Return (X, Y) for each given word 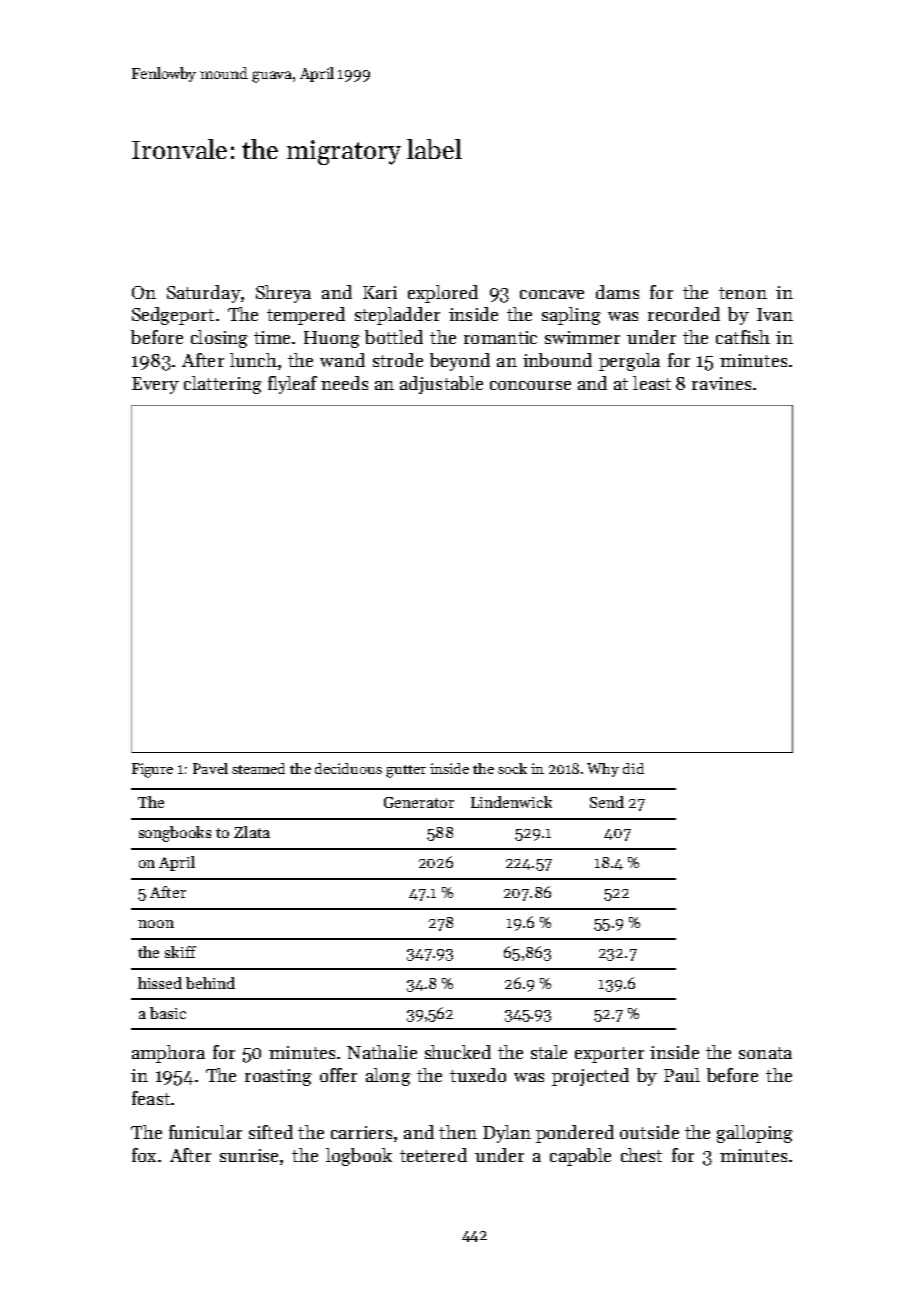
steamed (258, 768)
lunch (253, 360)
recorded (684, 314)
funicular (205, 1132)
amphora (168, 1054)
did (633, 768)
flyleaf (292, 385)
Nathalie (382, 1052)
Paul (682, 1075)
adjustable (441, 385)
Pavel (210, 768)
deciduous (348, 768)
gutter (406, 771)
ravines (721, 383)
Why (603, 770)
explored (443, 294)
